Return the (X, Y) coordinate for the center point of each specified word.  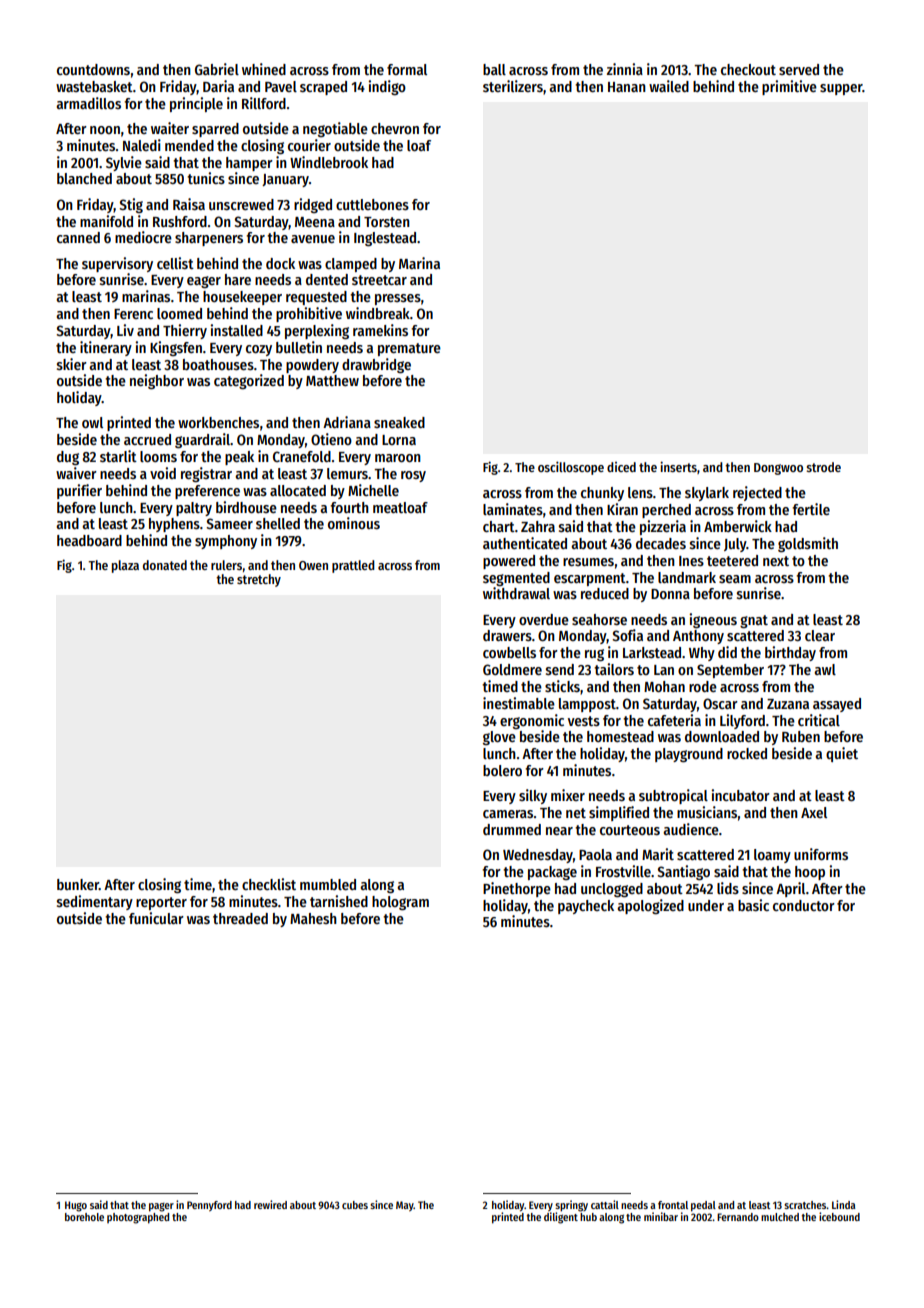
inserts (678, 466)
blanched (84, 178)
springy (571, 1206)
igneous (713, 620)
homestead (620, 736)
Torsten (387, 222)
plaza (125, 566)
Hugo (76, 1206)
